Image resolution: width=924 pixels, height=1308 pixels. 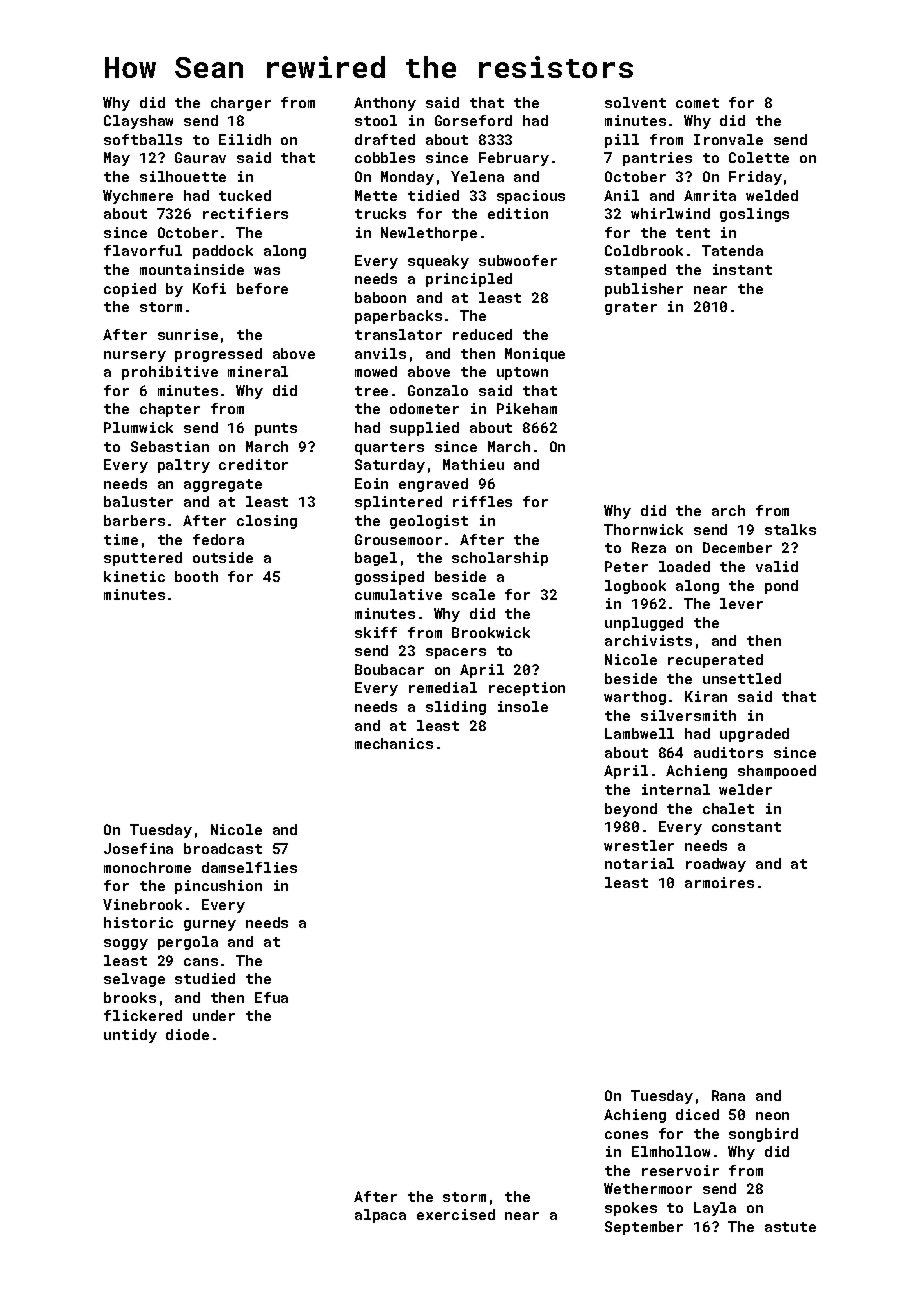 What do you see at coordinates (715, 661) in the screenshot?
I see `recuperated` at bounding box center [715, 661].
